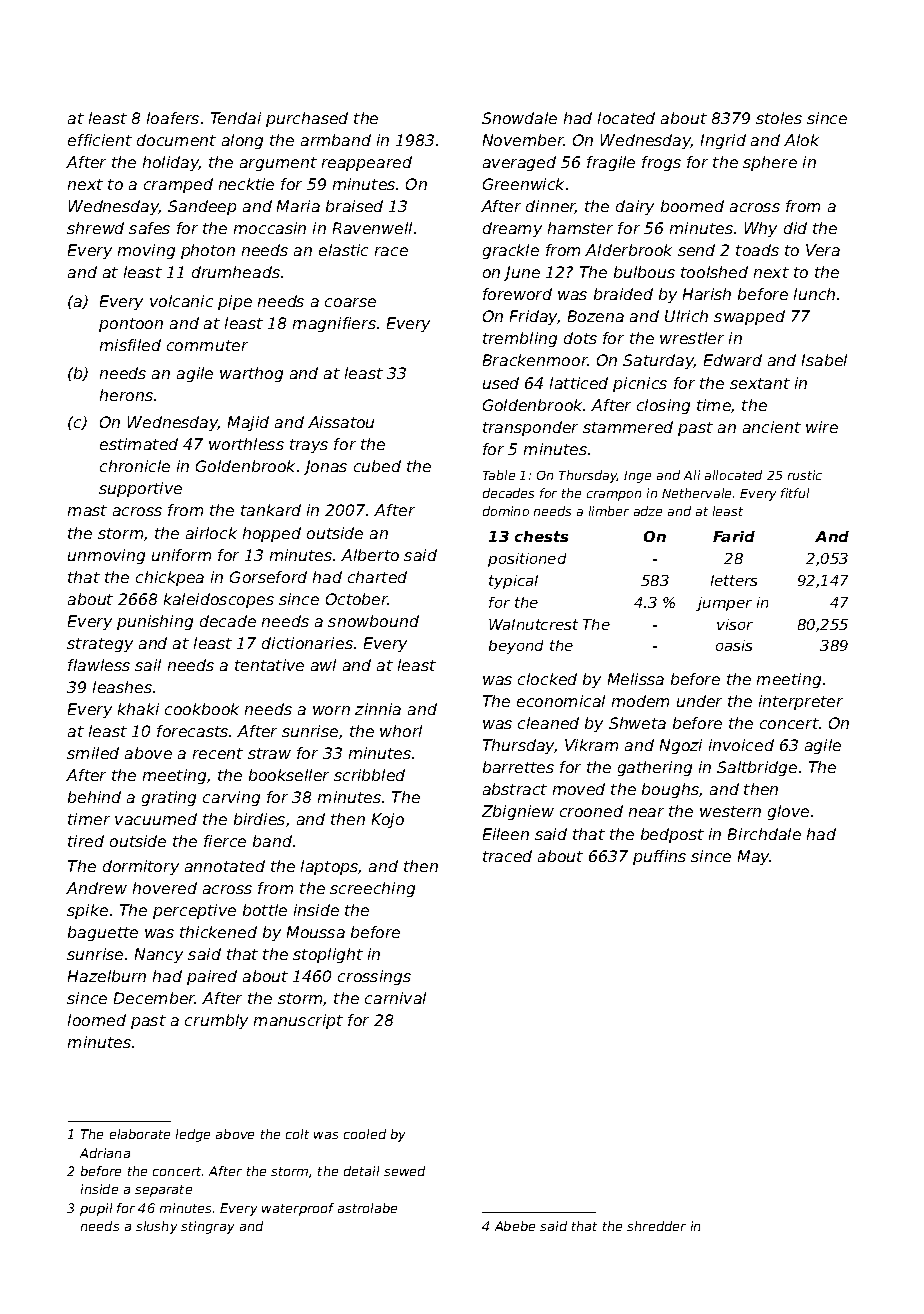 This image has width=924, height=1314. I want to click on snowbound, so click(373, 621).
